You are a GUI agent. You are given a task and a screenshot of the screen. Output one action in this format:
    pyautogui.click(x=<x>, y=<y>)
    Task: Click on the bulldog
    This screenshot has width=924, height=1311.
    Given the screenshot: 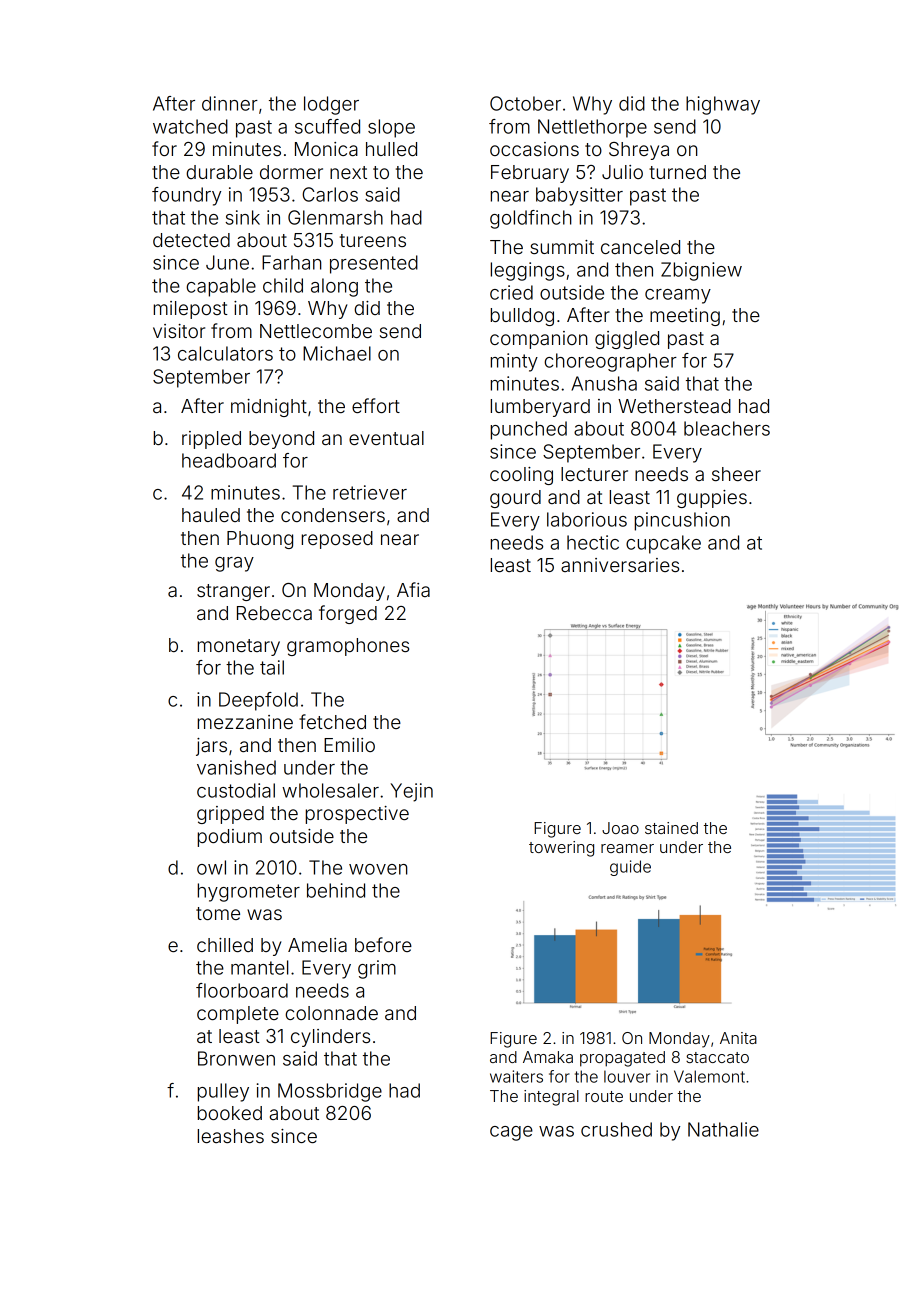 What is the action you would take?
    pyautogui.click(x=522, y=317)
